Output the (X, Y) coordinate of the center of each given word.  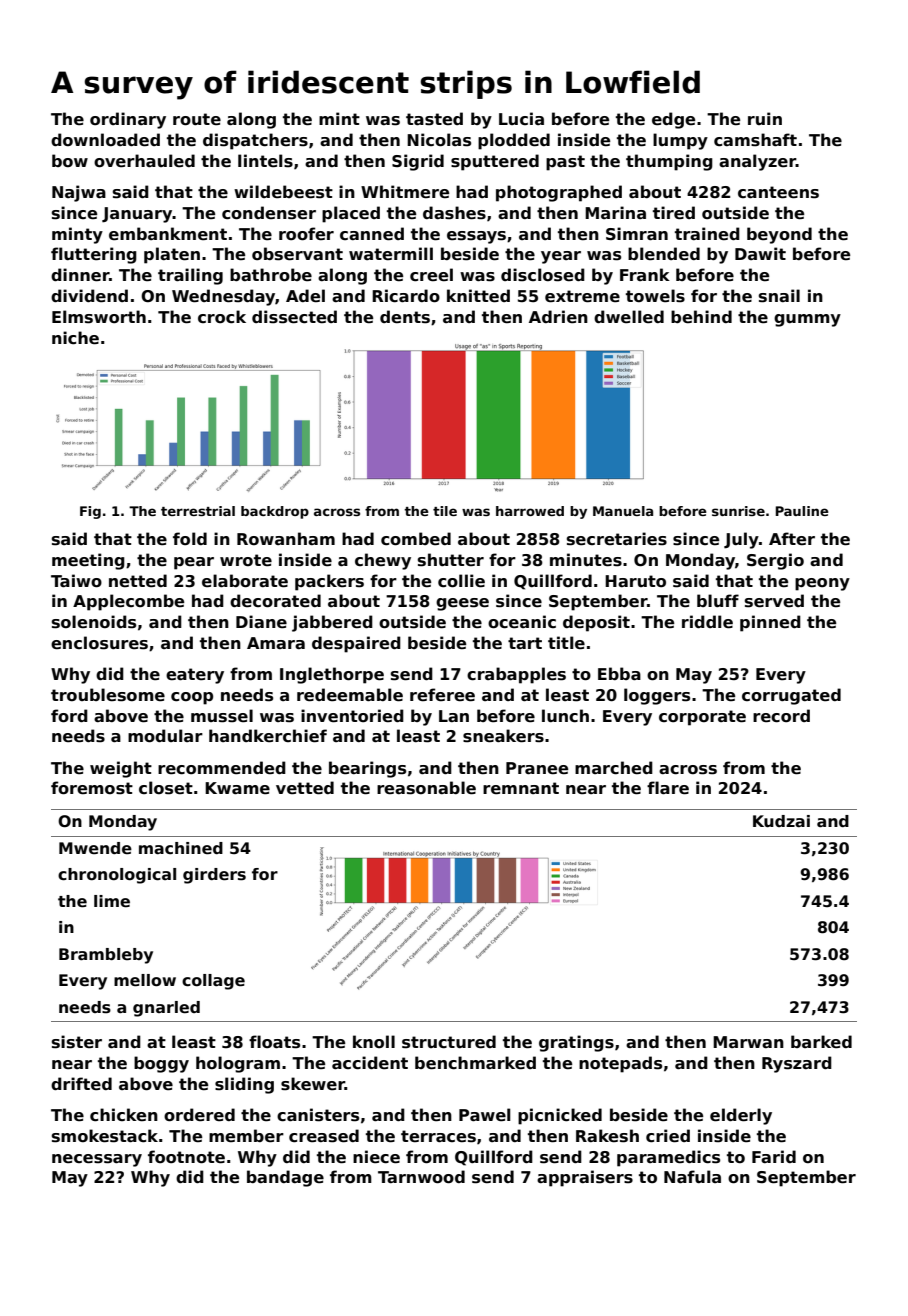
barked (821, 1041)
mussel (222, 716)
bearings (367, 769)
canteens (778, 192)
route (197, 119)
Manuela (623, 511)
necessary (97, 1160)
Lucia (521, 118)
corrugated (791, 696)
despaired (356, 644)
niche (75, 338)
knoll (374, 1042)
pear (194, 563)
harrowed (530, 511)
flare (668, 788)
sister (77, 1042)
